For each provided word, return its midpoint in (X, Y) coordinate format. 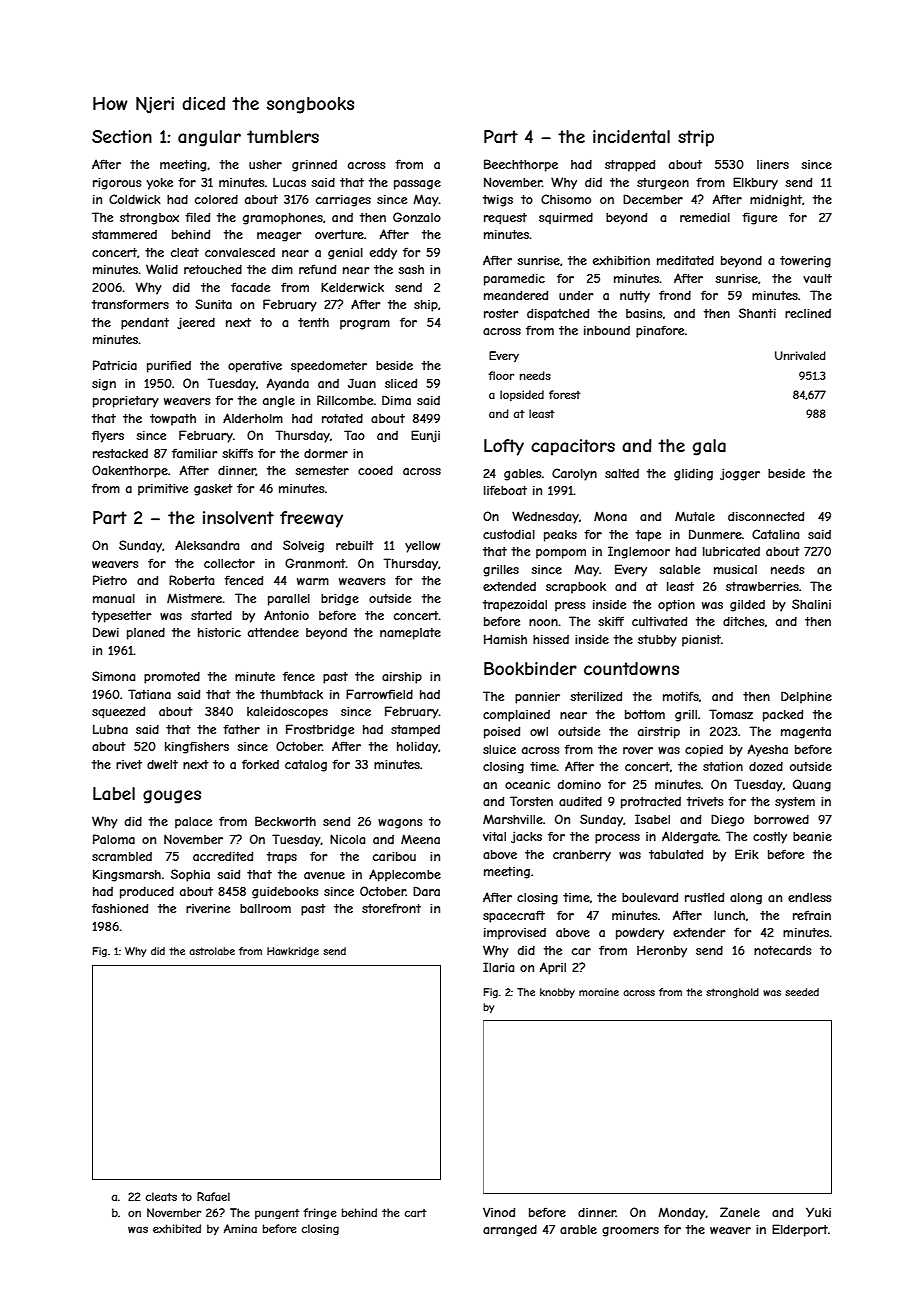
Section (122, 136)
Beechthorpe (521, 165)
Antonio (286, 615)
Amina (240, 1228)
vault (817, 278)
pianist (701, 641)
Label (114, 793)
